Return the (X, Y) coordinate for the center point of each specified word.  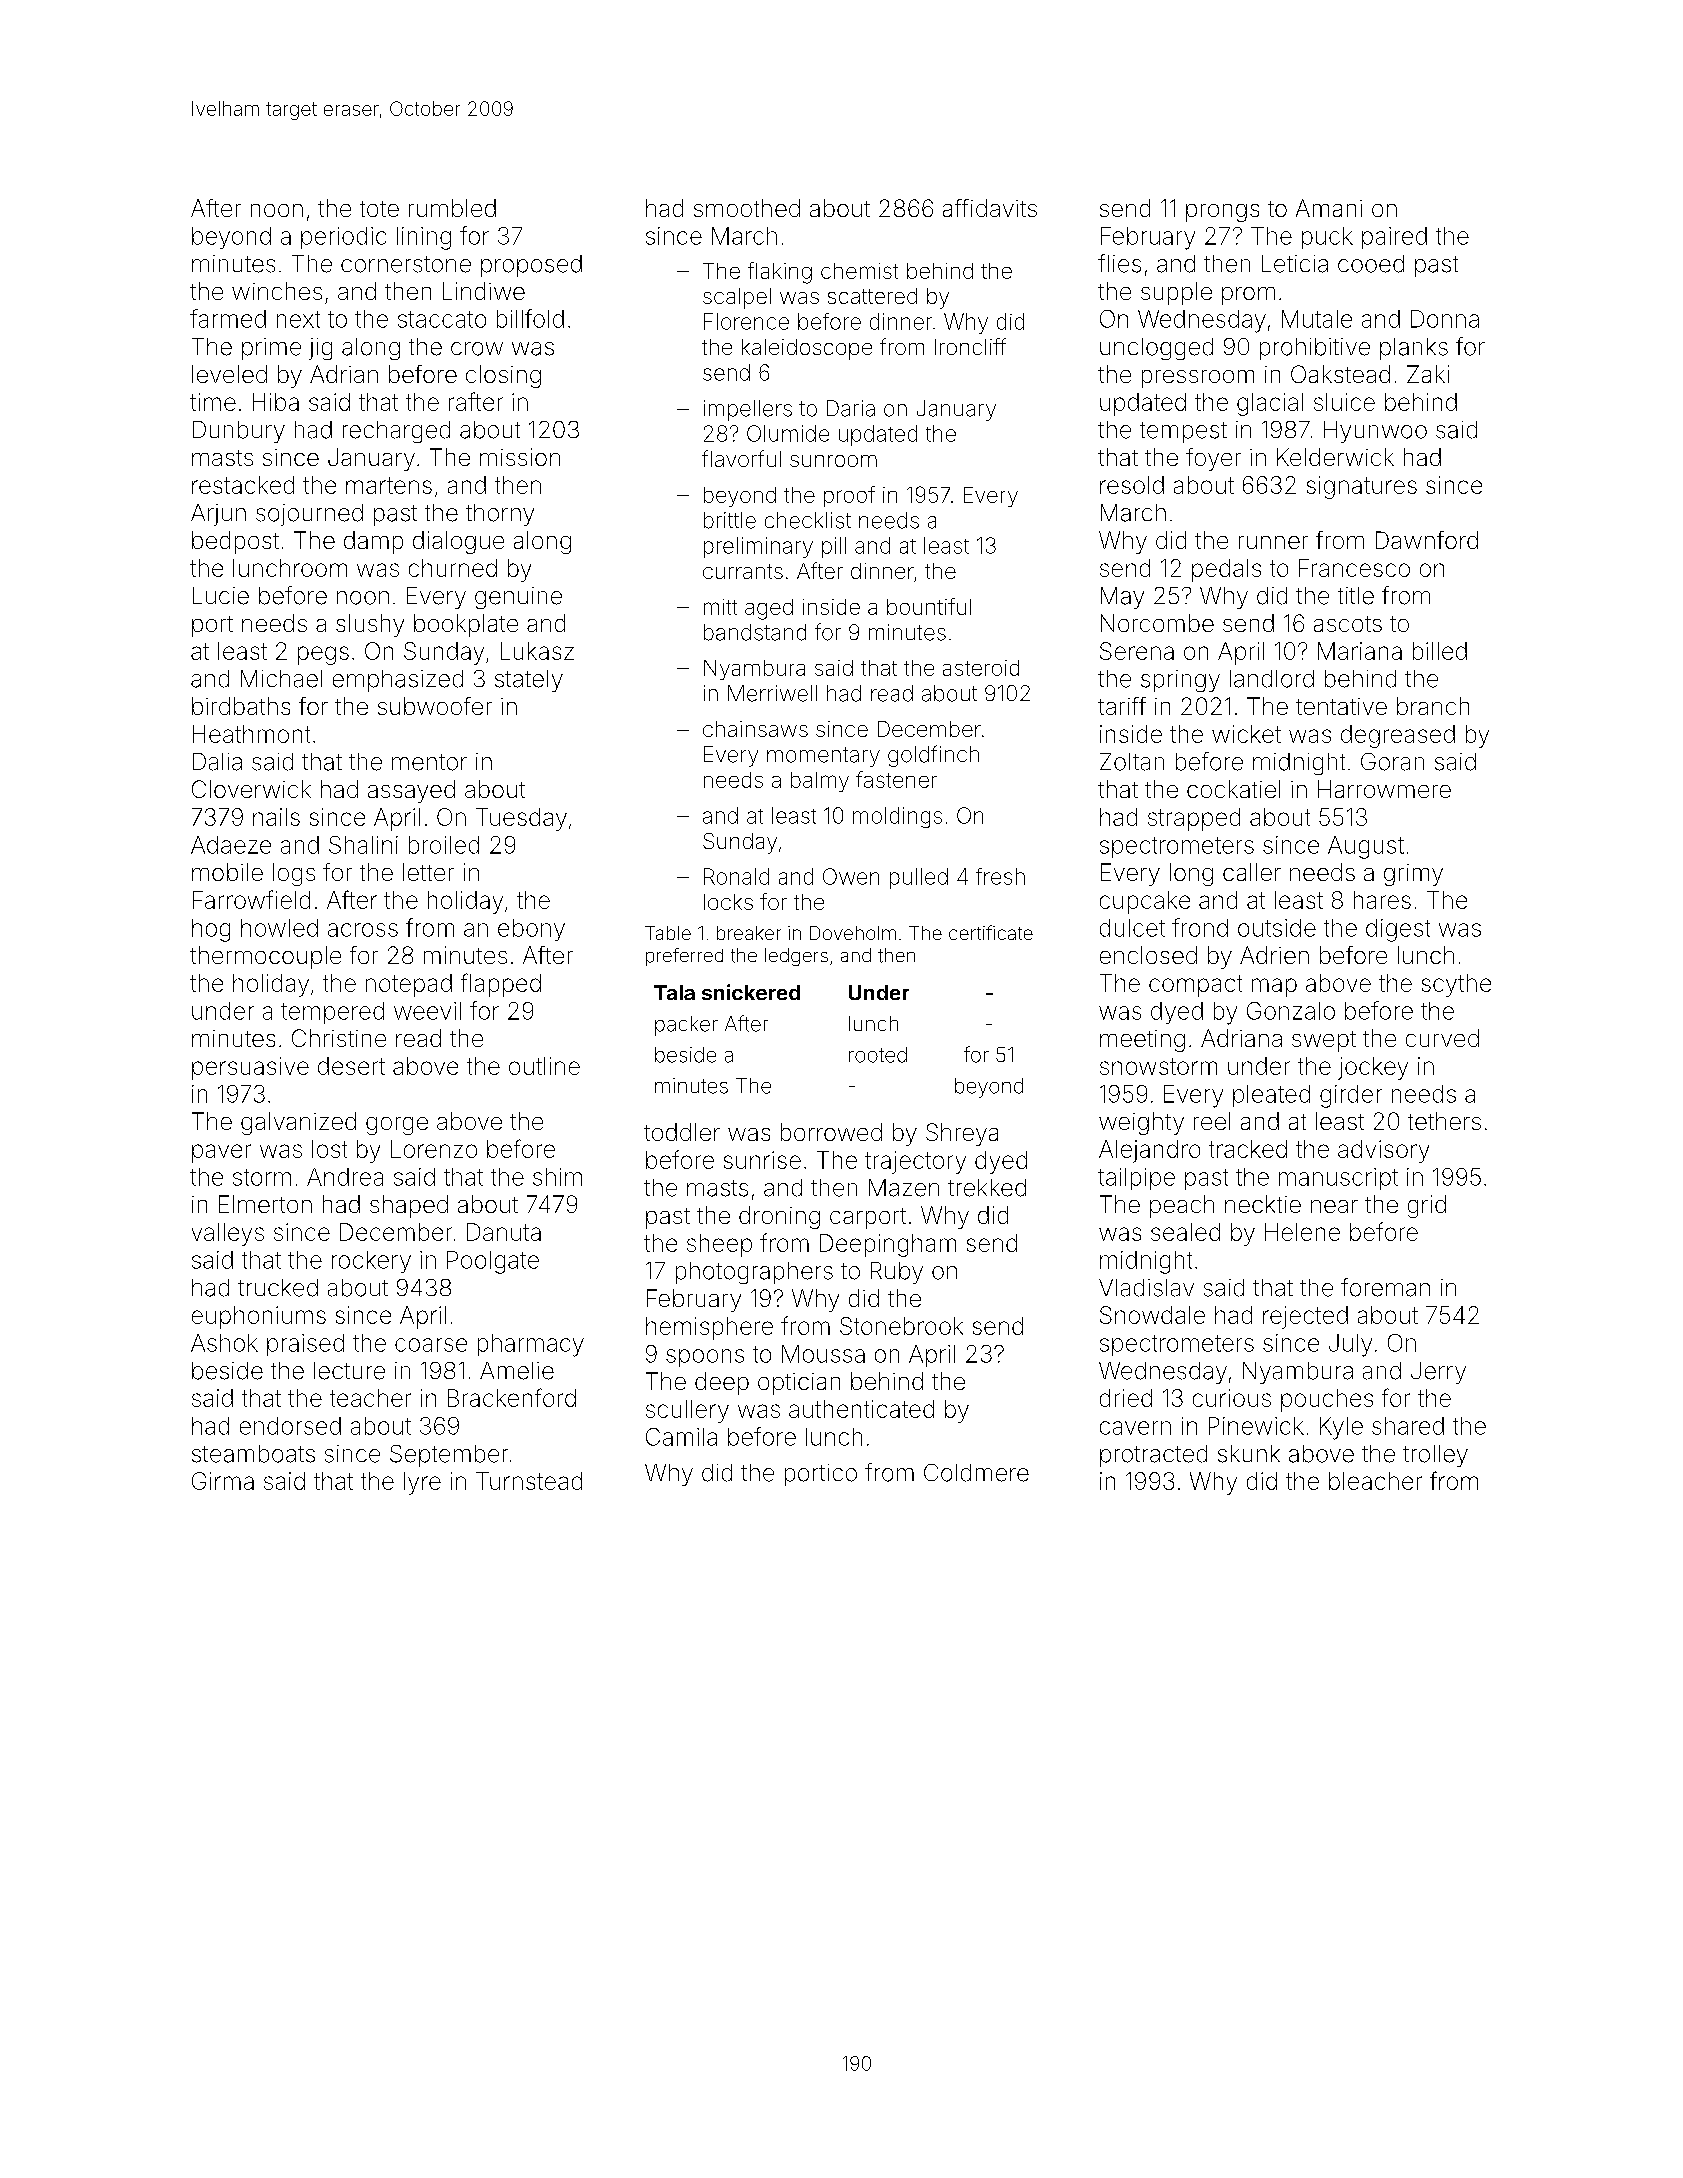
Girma (223, 1481)
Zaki (1428, 374)
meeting (1142, 1041)
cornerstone (406, 264)
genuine (518, 598)
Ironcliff (970, 346)
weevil (427, 1011)
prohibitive (1315, 349)
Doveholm (853, 933)
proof (849, 496)
